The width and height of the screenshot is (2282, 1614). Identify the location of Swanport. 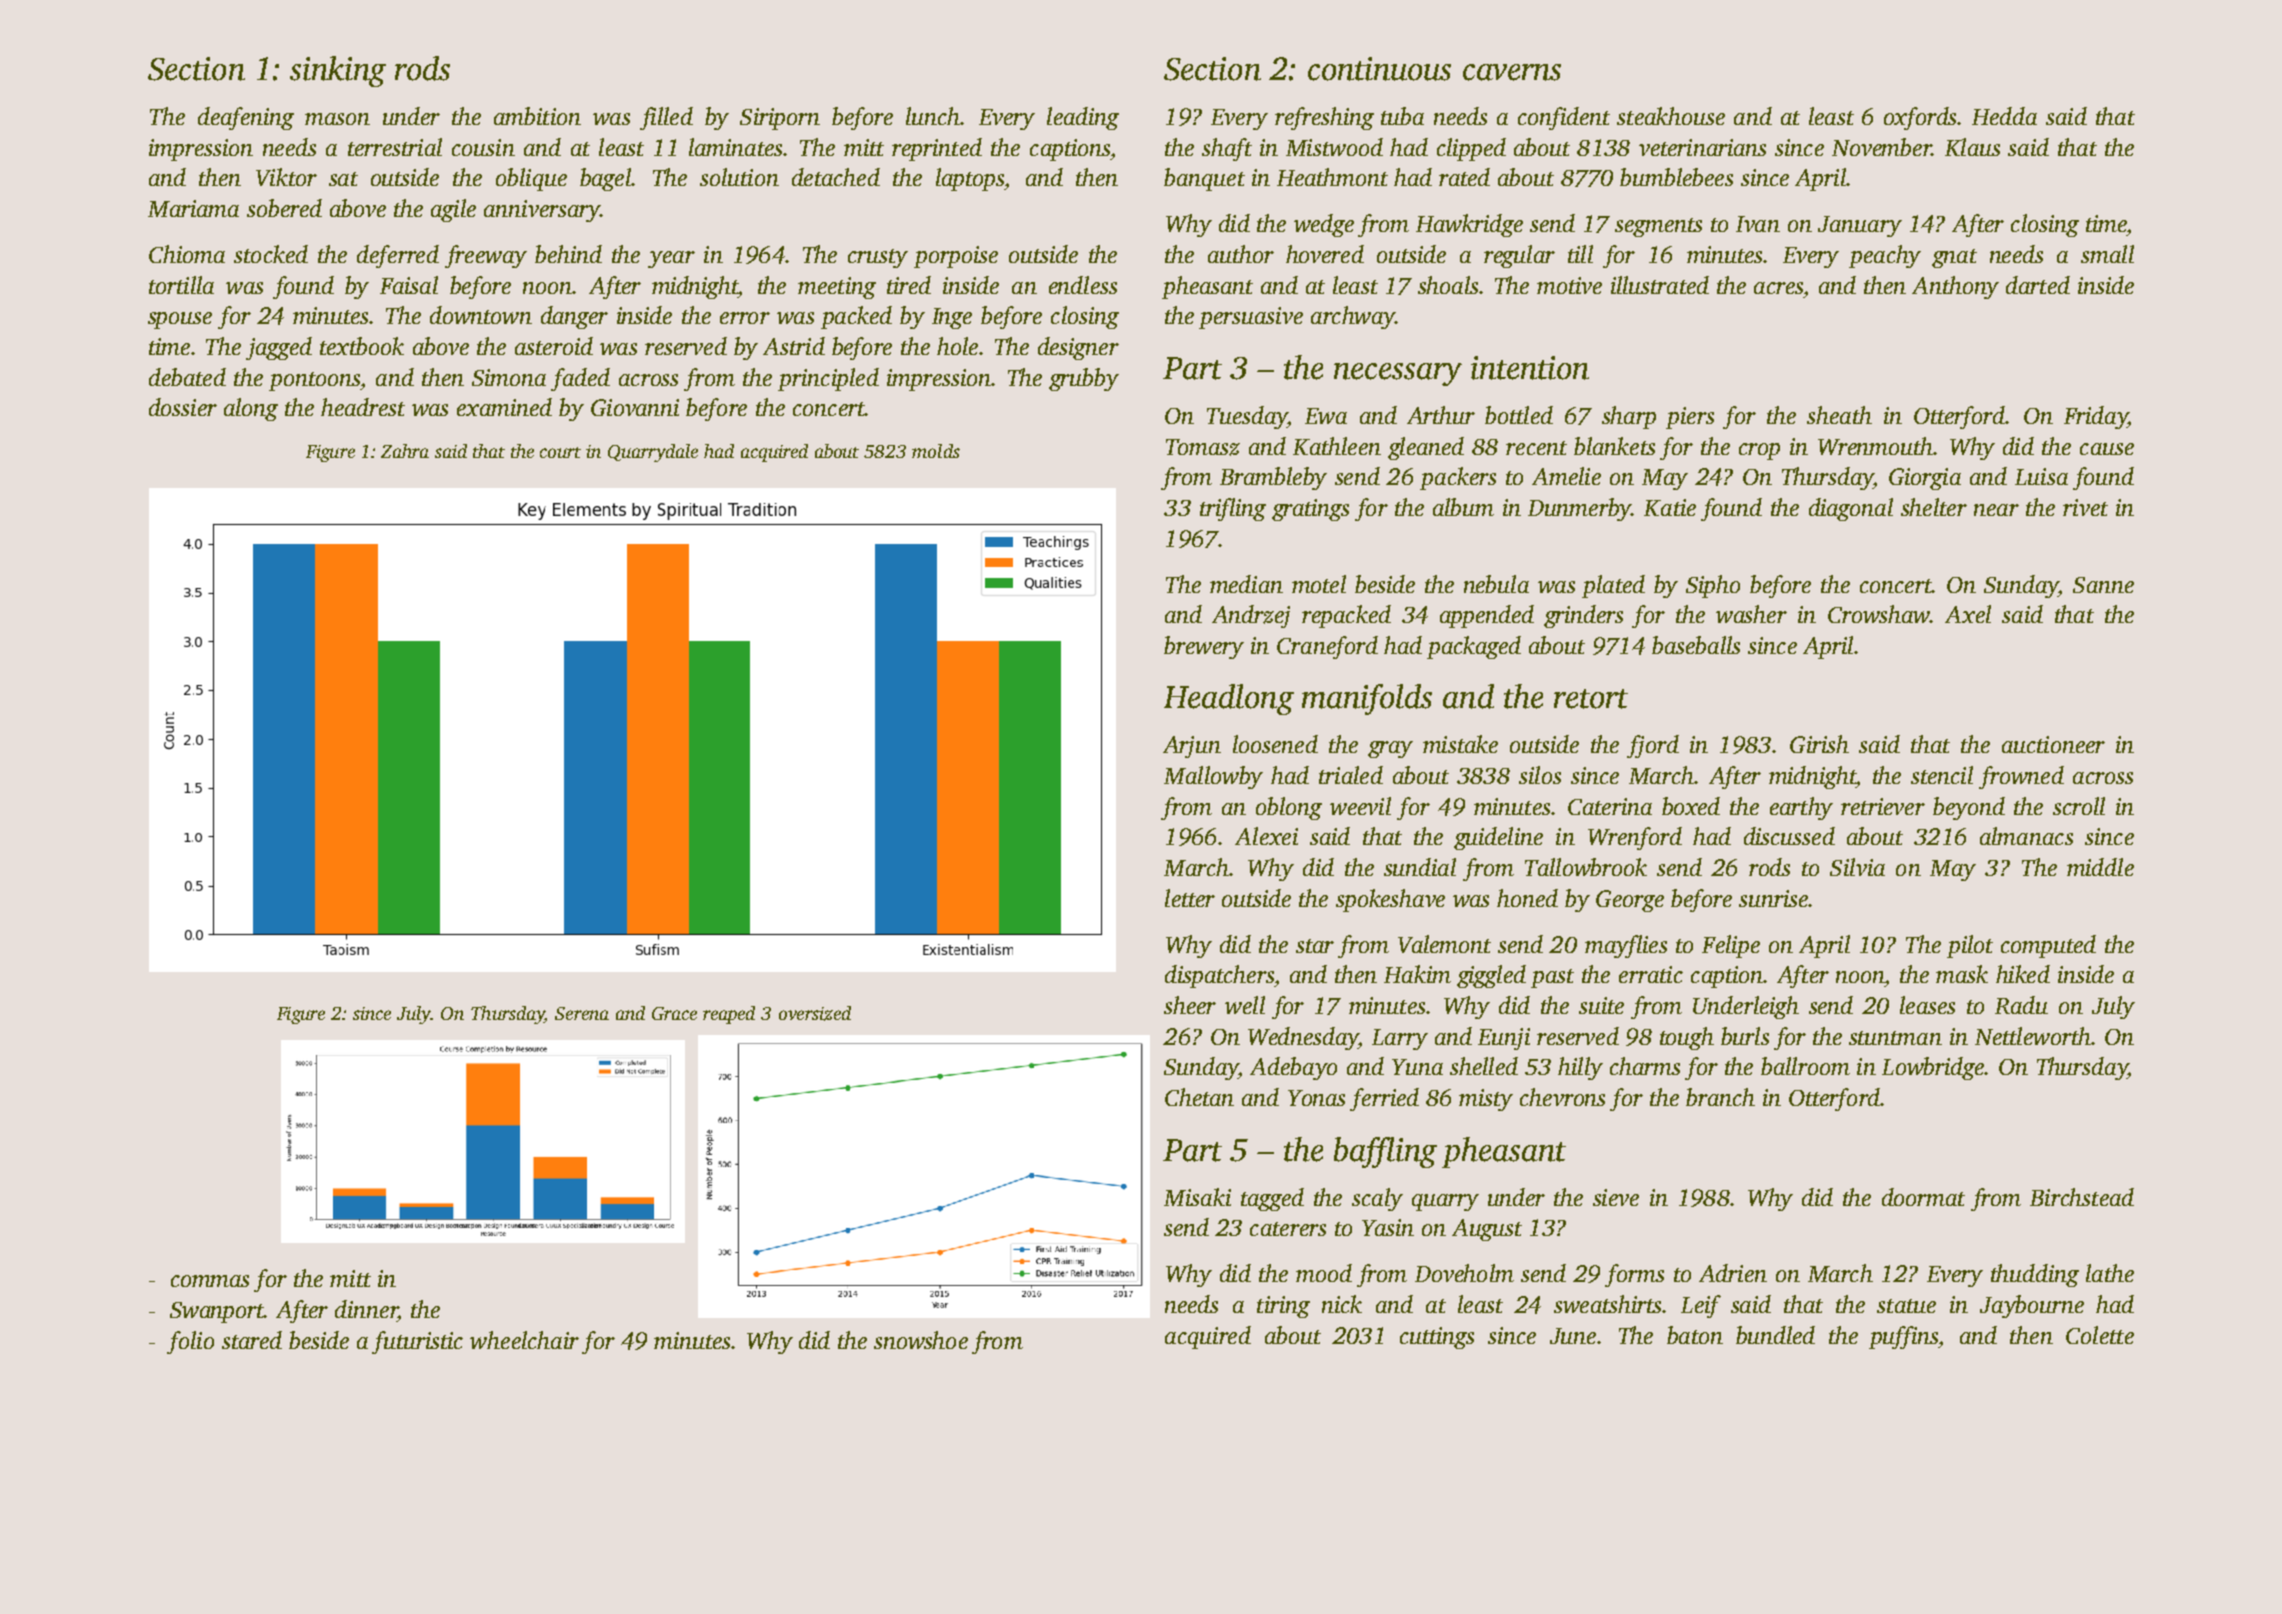
(217, 1312).
